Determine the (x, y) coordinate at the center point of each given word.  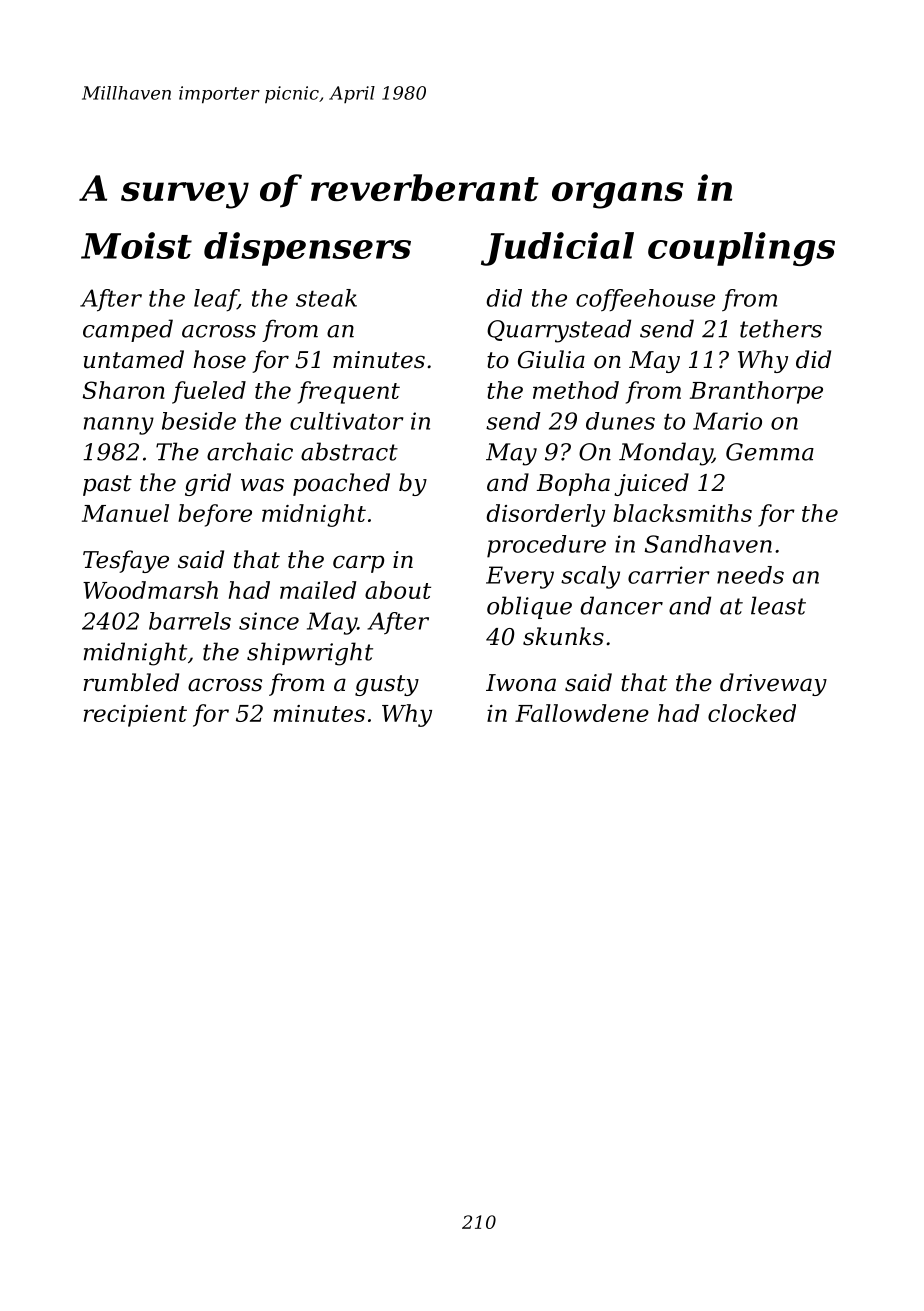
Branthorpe (756, 392)
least (778, 605)
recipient (135, 716)
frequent (349, 392)
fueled (209, 392)
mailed (318, 590)
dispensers (307, 249)
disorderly (545, 515)
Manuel (125, 513)
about (398, 590)
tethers (781, 328)
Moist (136, 245)
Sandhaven (708, 544)
